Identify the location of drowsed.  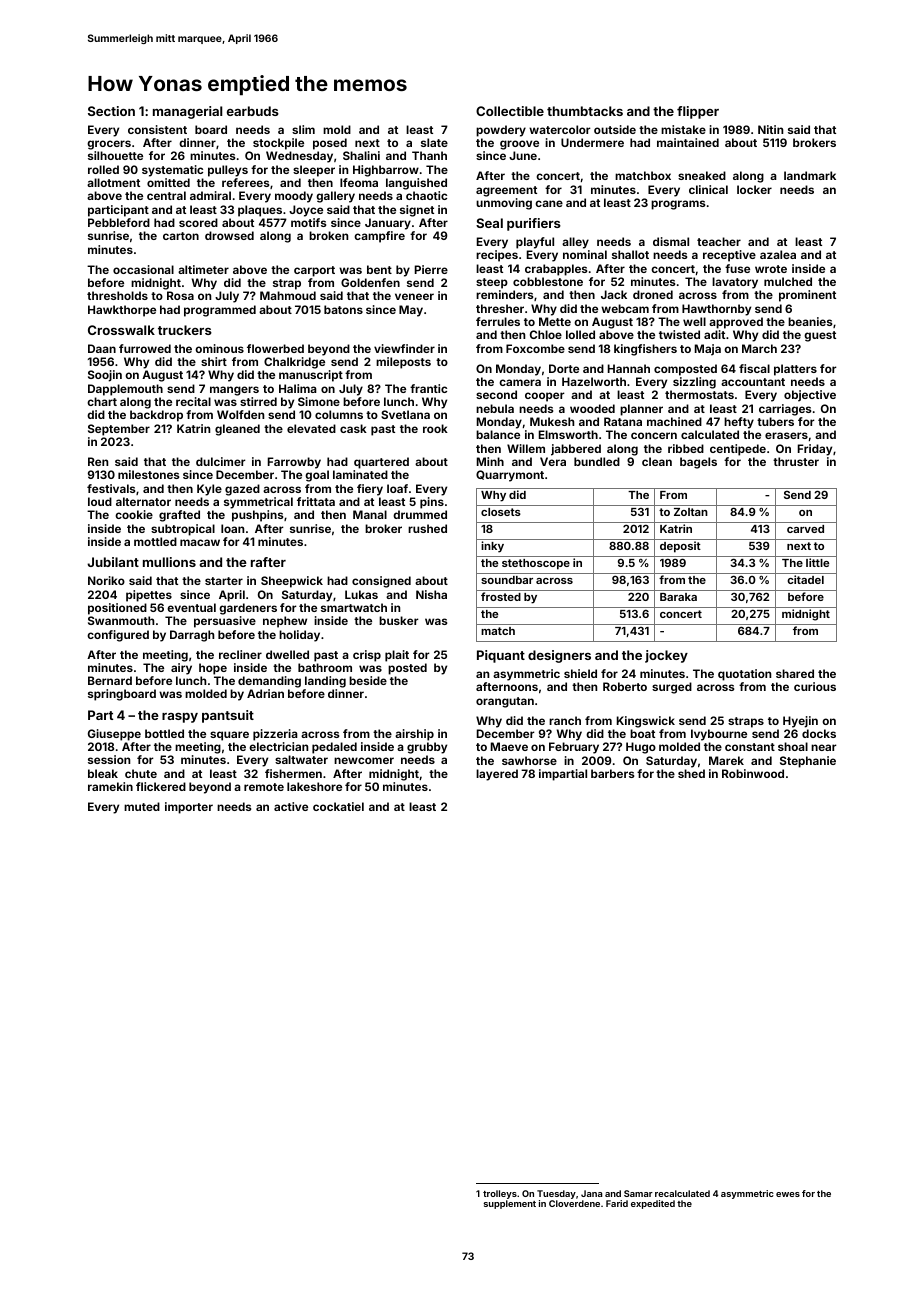
(229, 235).
